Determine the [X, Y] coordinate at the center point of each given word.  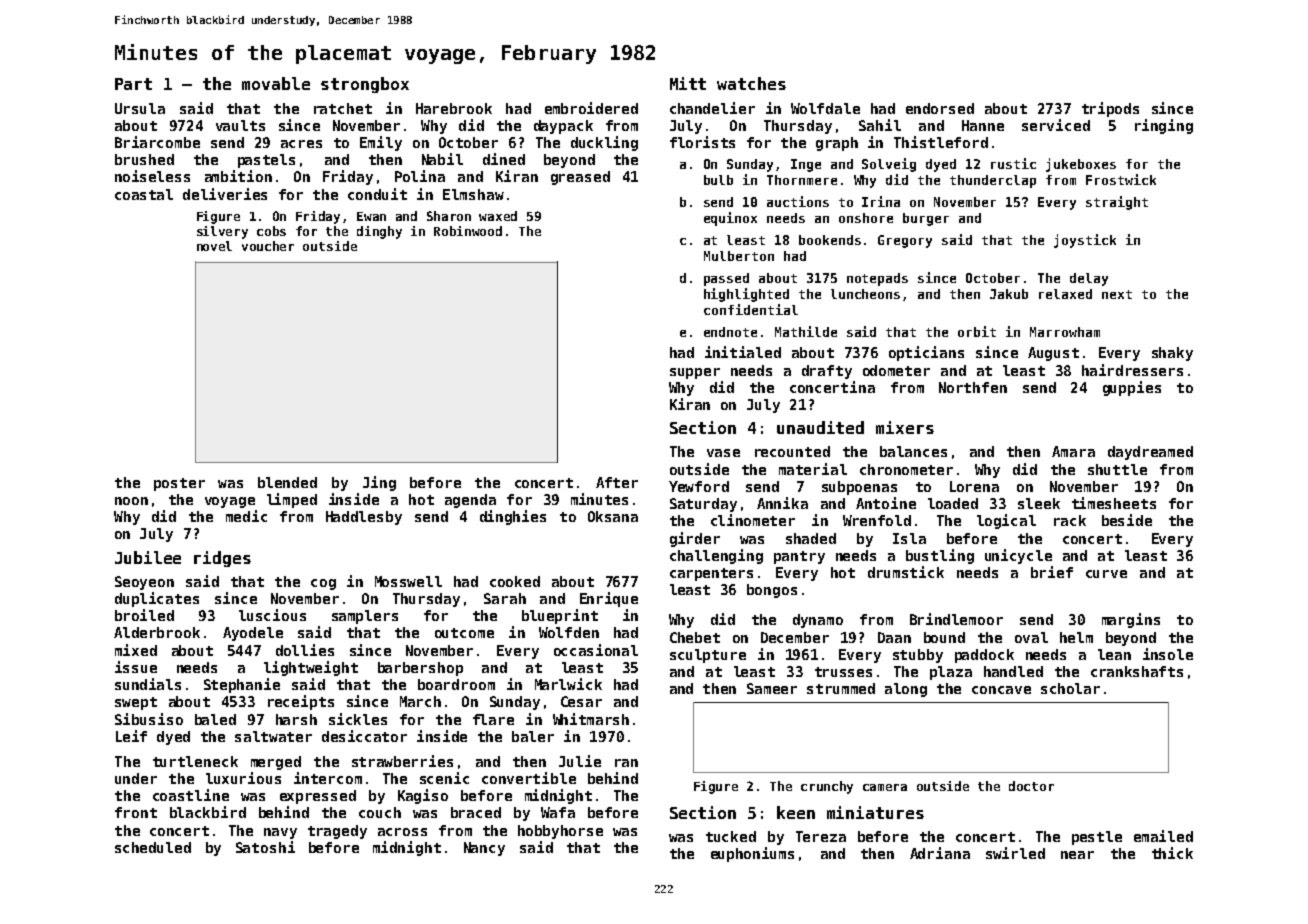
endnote [730, 332]
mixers [905, 427]
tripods [1110, 109]
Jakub [1009, 294]
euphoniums [752, 854]
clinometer [753, 520]
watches [751, 83]
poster [179, 484]
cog [323, 584]
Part [133, 84]
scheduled [153, 847]
